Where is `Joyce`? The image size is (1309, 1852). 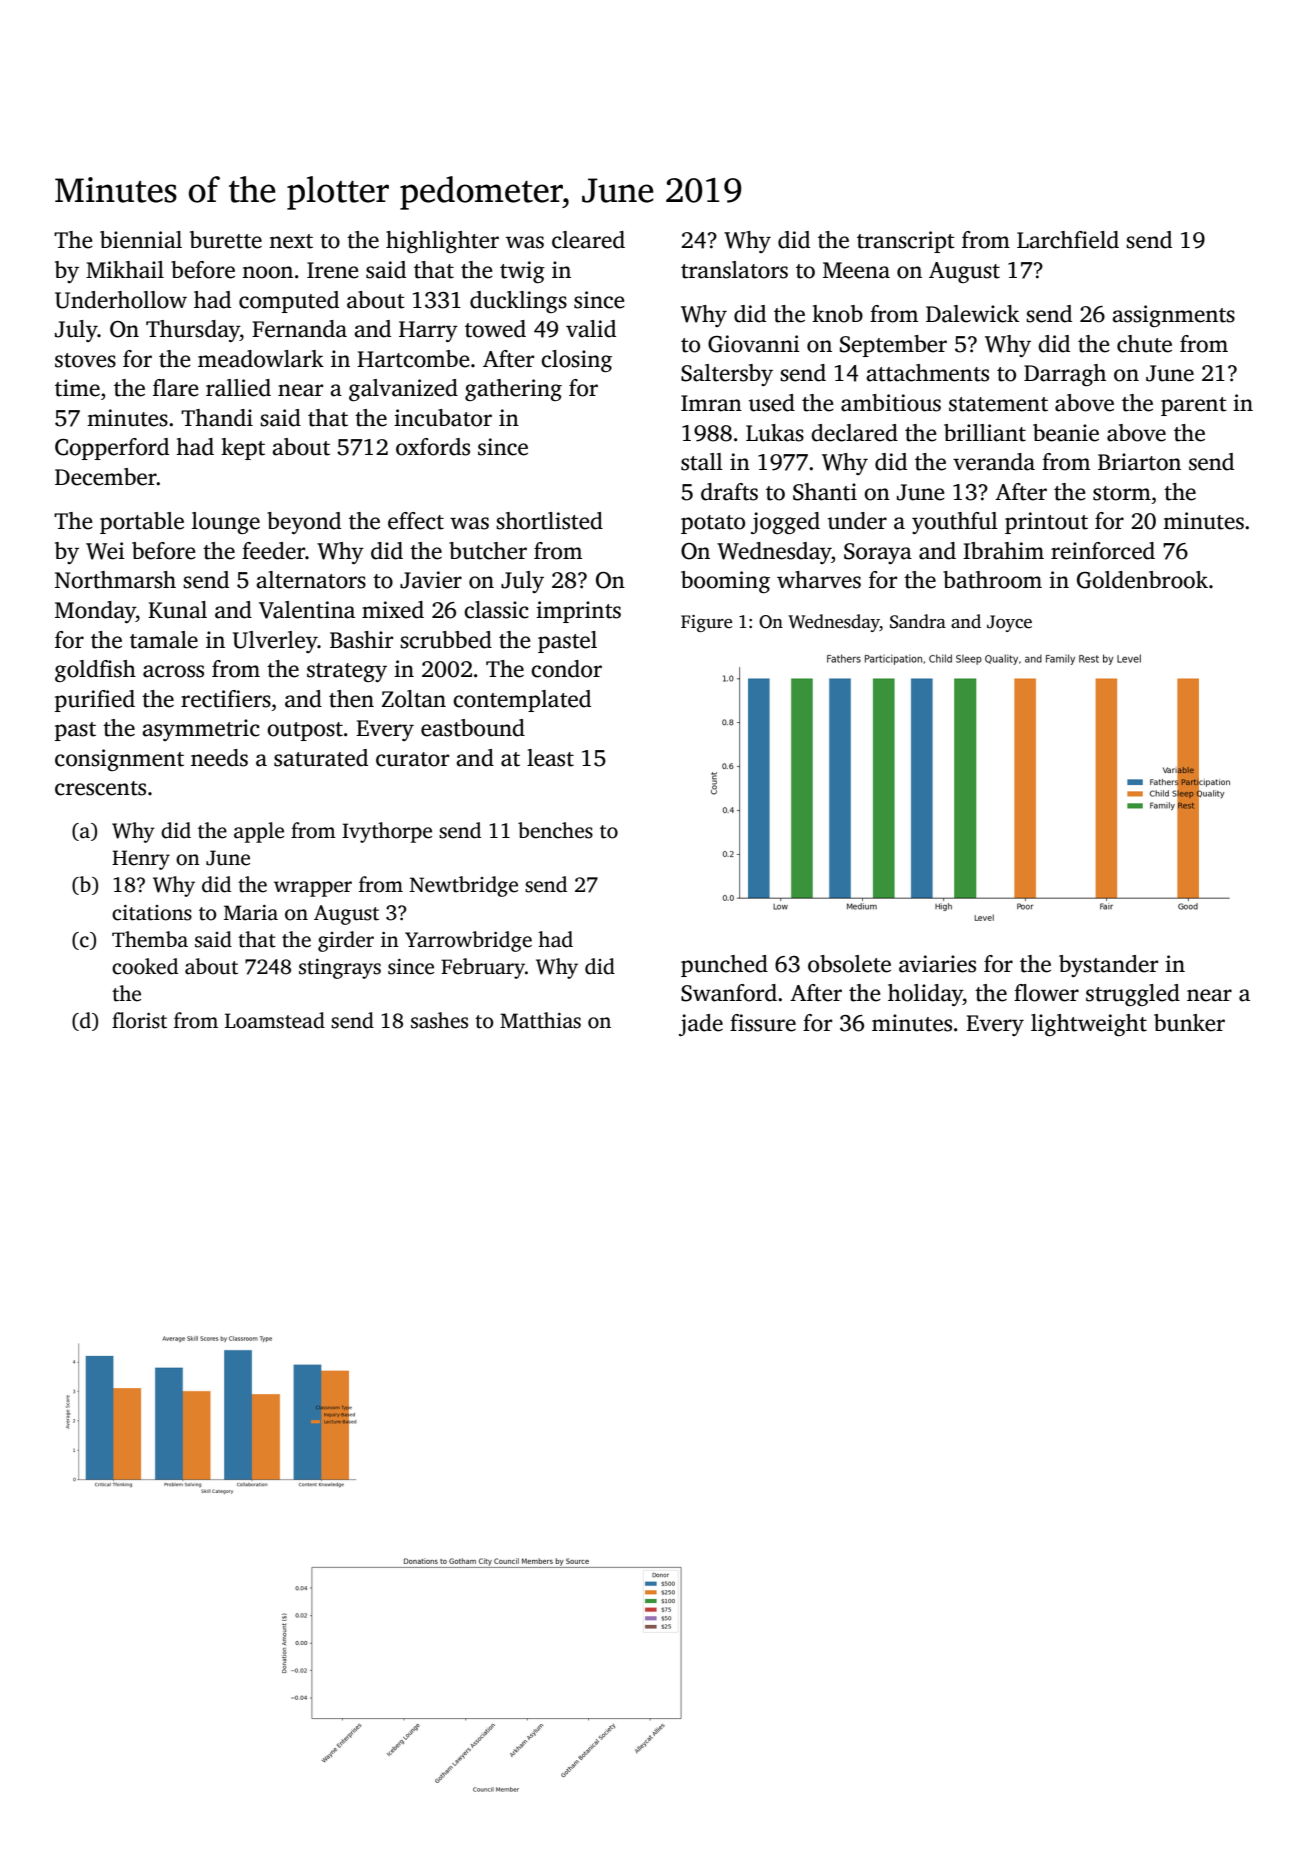 Joyce is located at coordinates (1009, 623).
